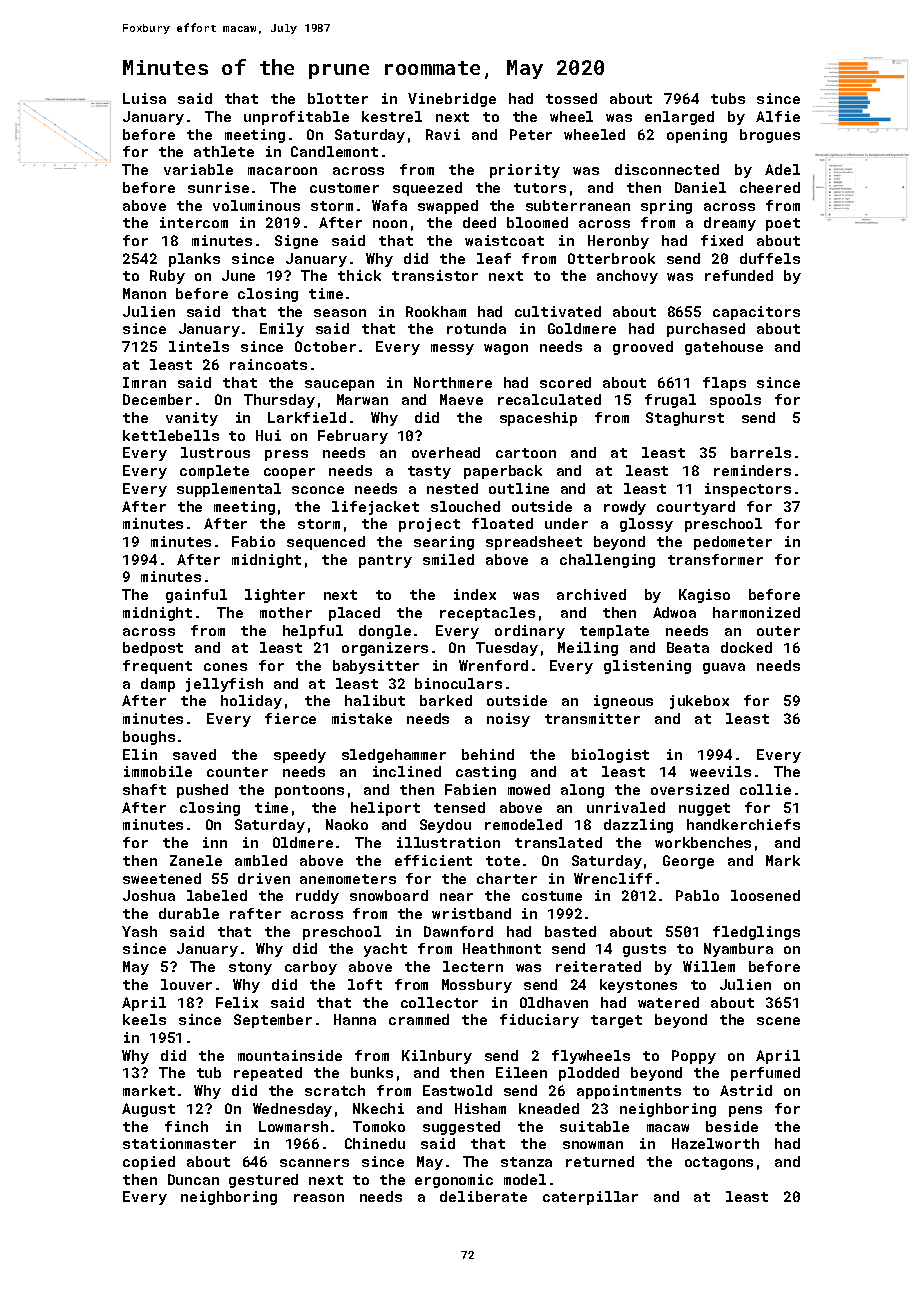 The height and width of the screenshot is (1308, 924). What do you see at coordinates (483, 1196) in the screenshot?
I see `deliberate` at bounding box center [483, 1196].
